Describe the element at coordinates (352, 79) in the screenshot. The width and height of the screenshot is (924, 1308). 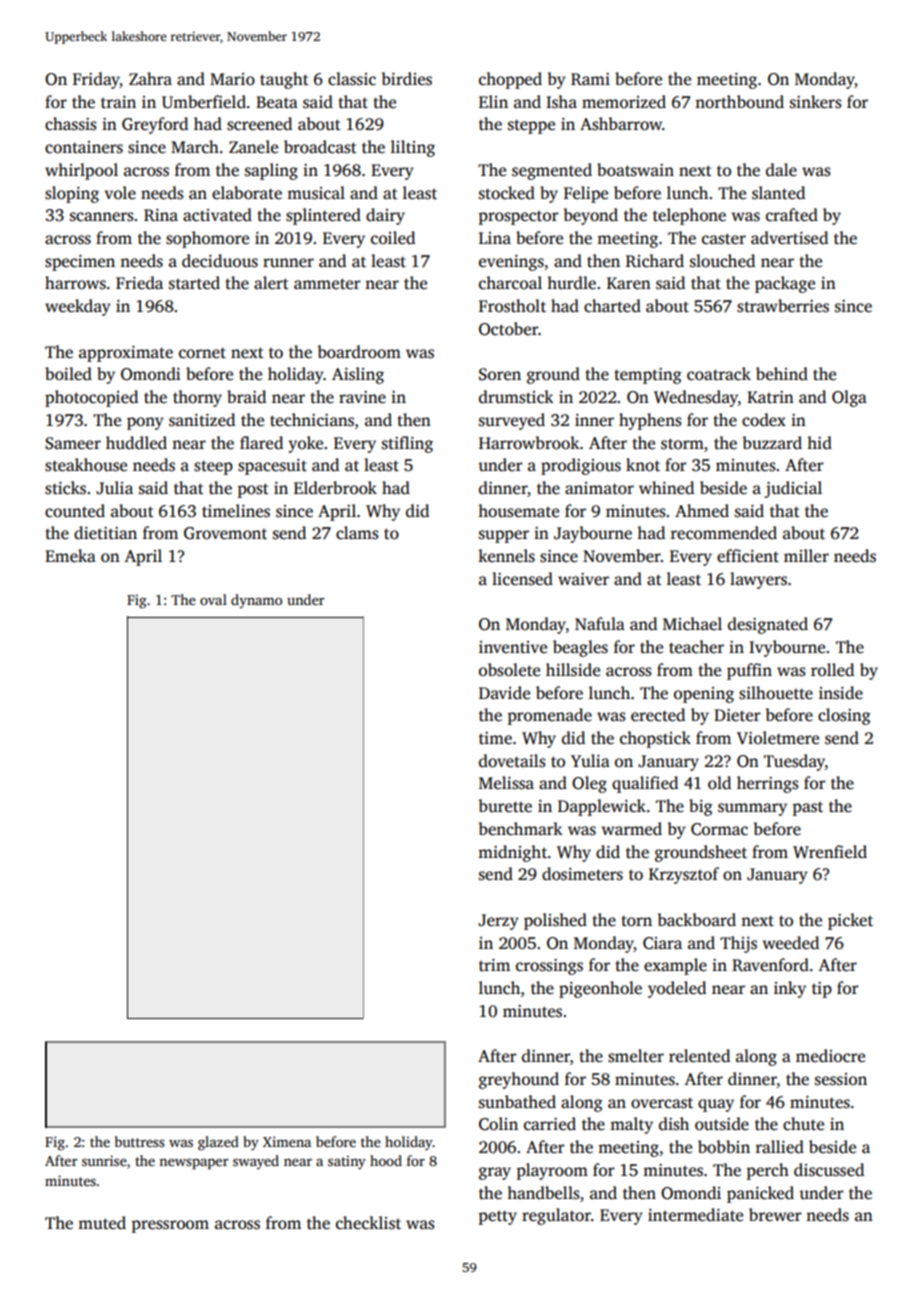
I see `classic` at that location.
